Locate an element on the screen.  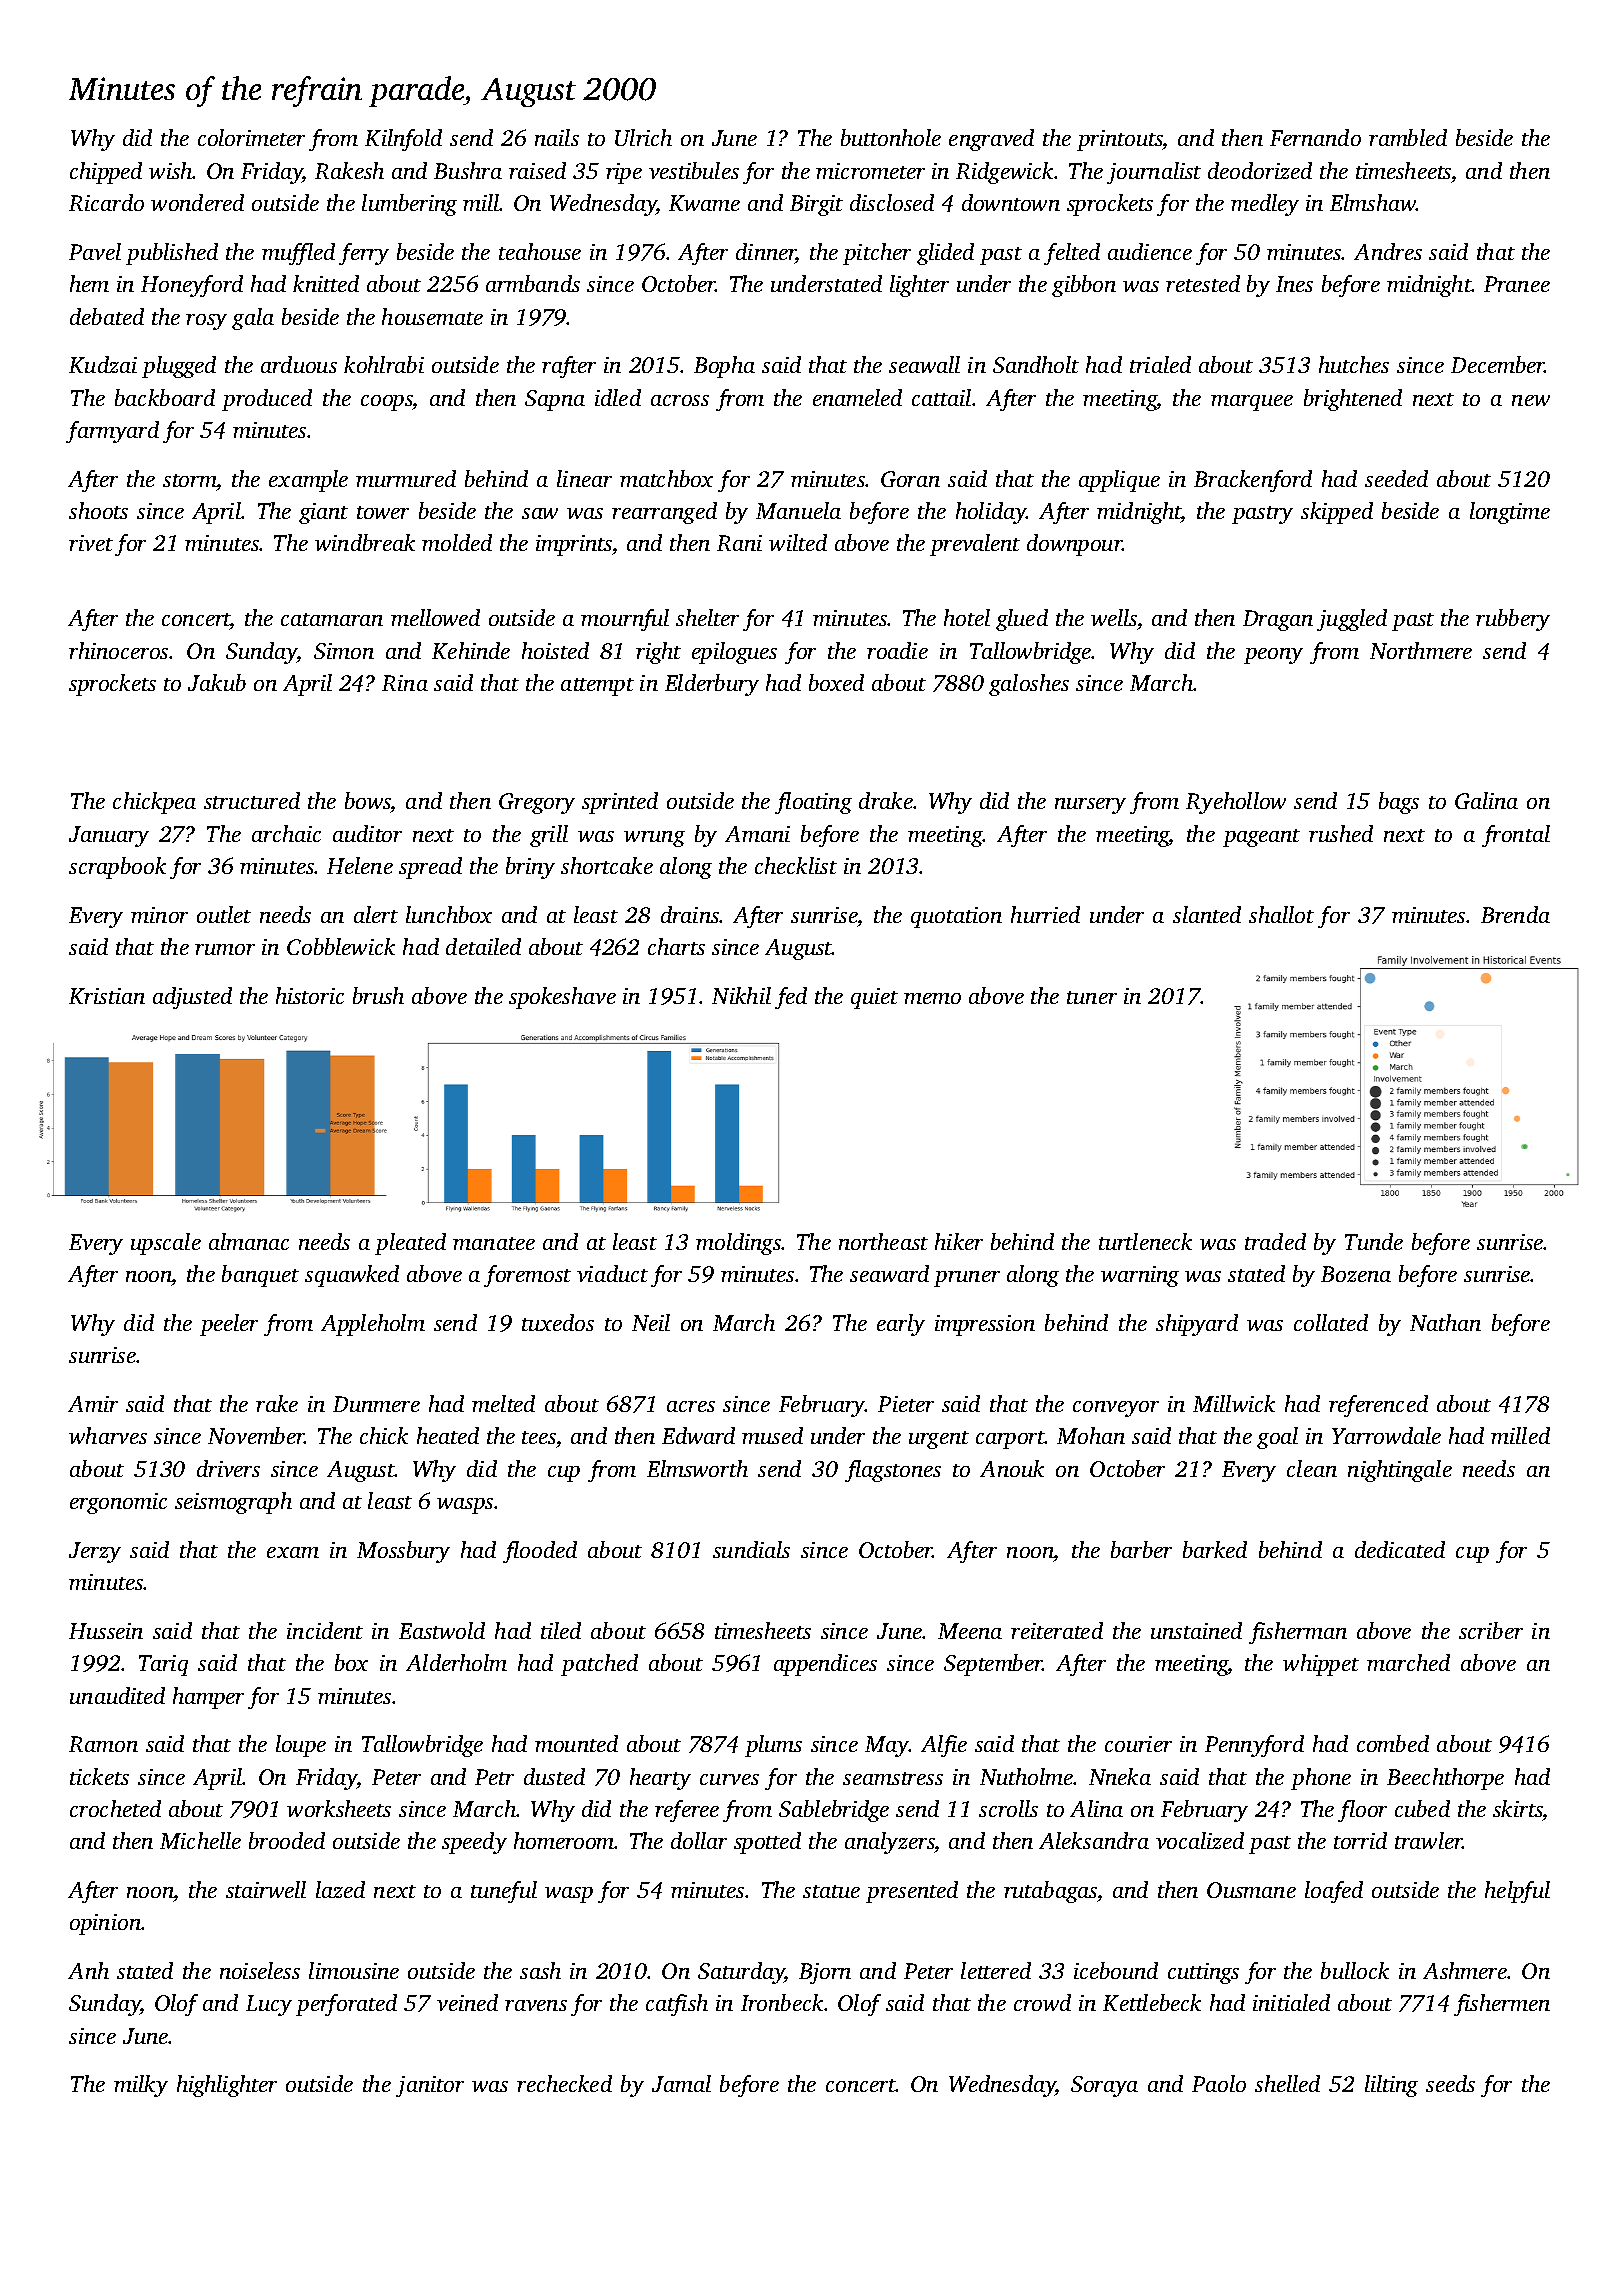
opinion is located at coordinates (105, 1924).
